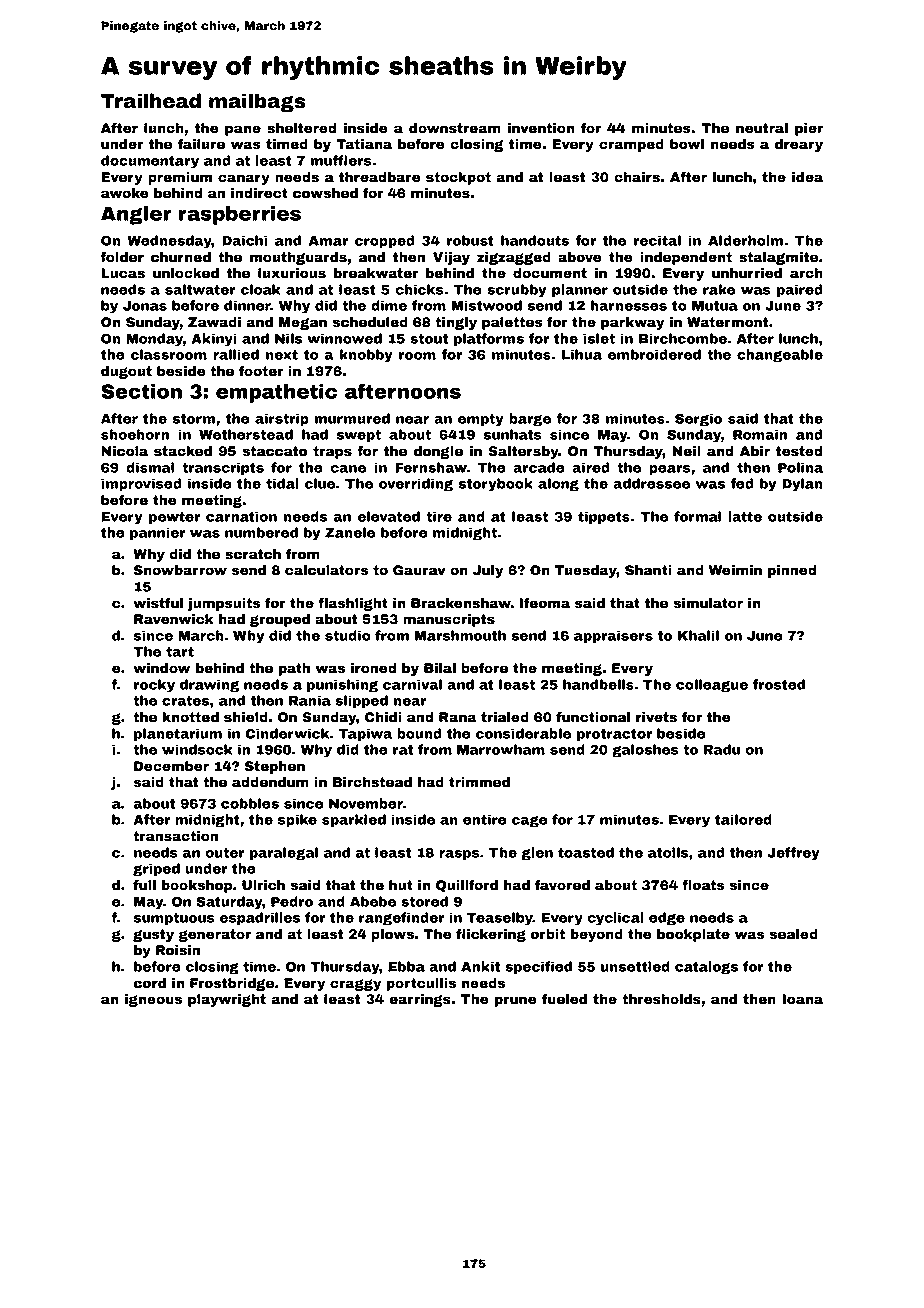 The height and width of the image is (1308, 924). What do you see at coordinates (136, 215) in the image?
I see `Angler` at bounding box center [136, 215].
